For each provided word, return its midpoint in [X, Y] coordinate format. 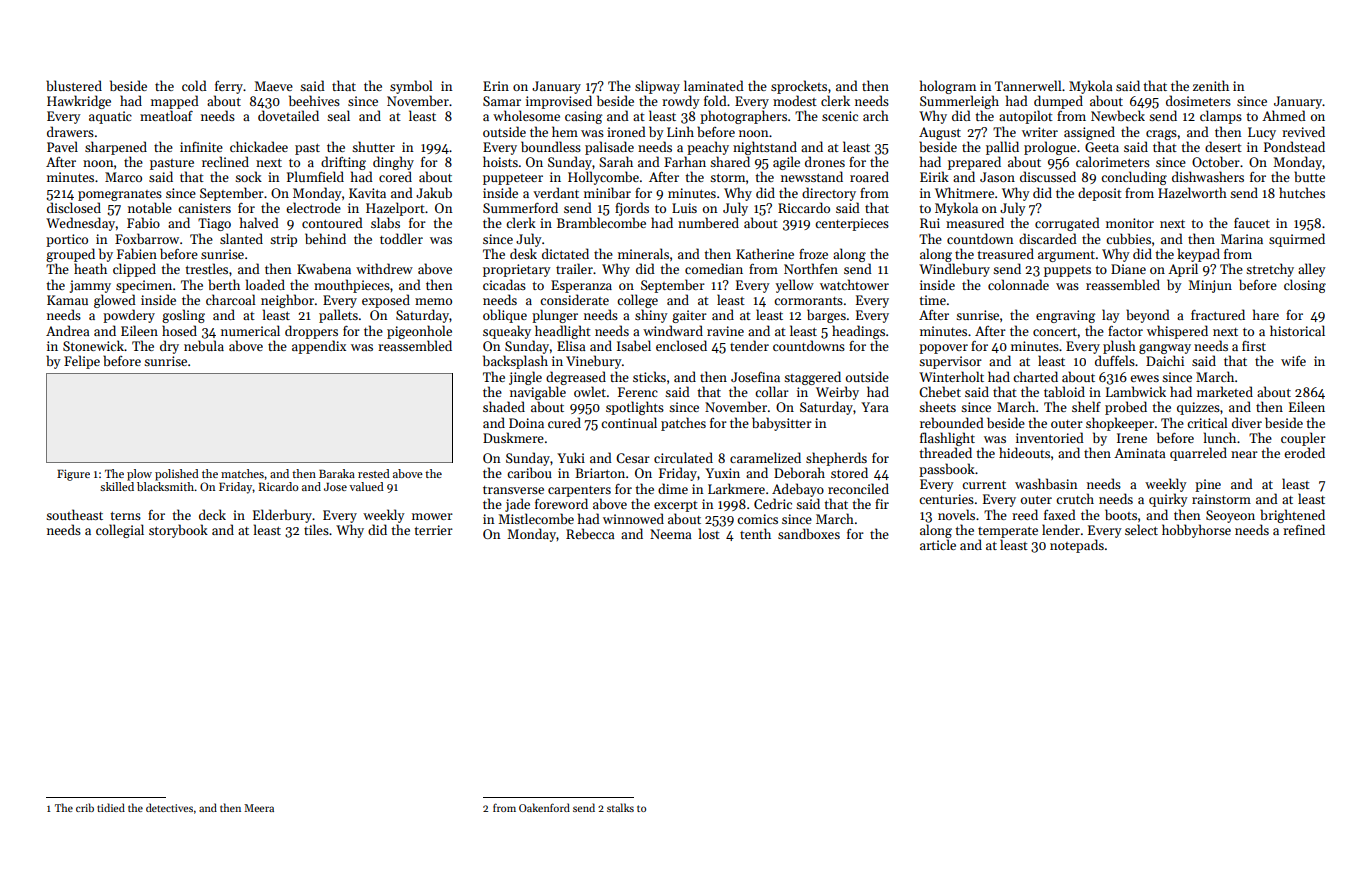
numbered [708, 222]
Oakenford [544, 807]
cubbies [1128, 238]
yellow [795, 286]
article [938, 544]
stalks [620, 807]
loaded [265, 284]
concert [1055, 332]
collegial [120, 531]
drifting [343, 163]
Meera [259, 808]
